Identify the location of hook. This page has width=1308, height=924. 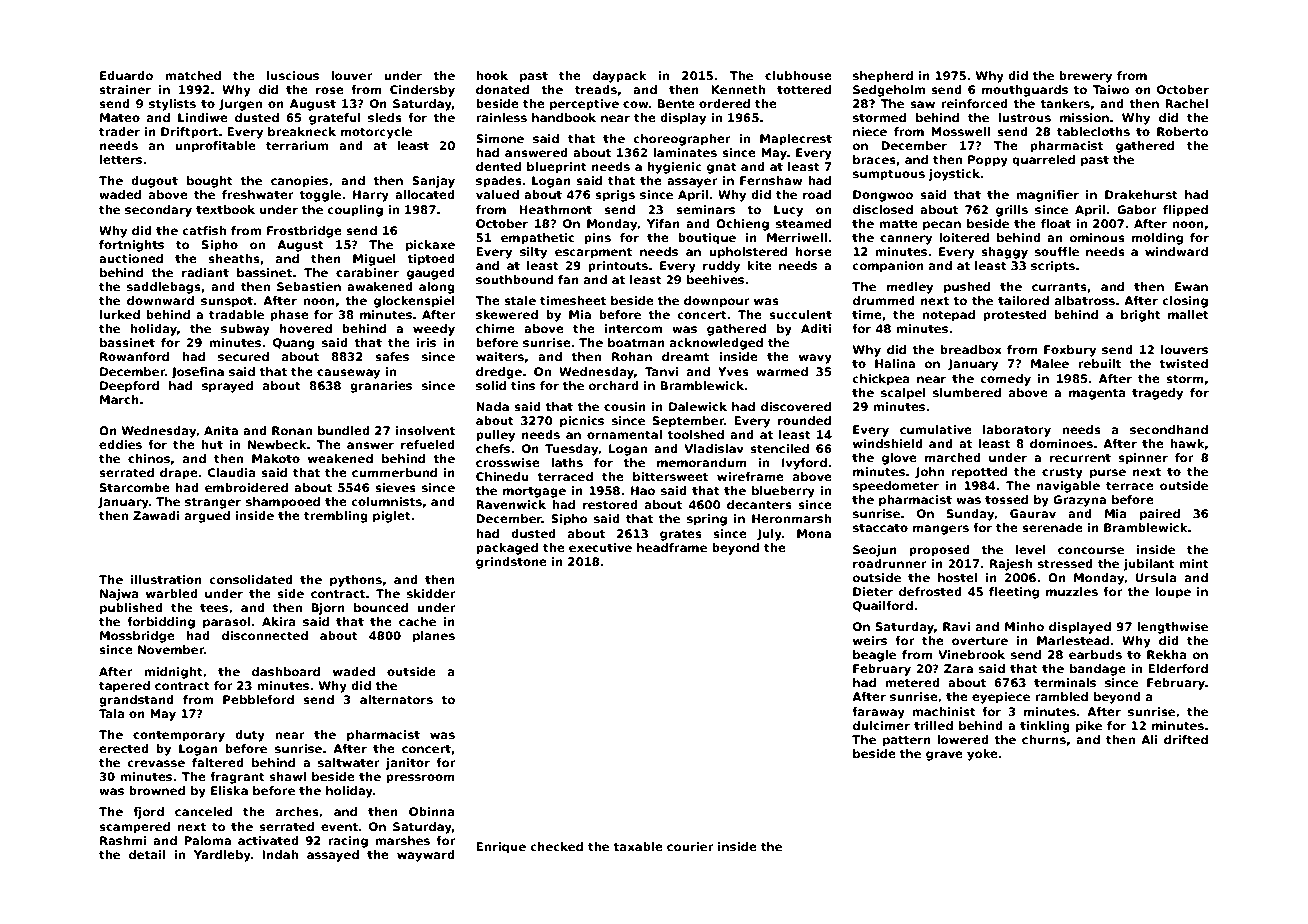
(492, 75).
